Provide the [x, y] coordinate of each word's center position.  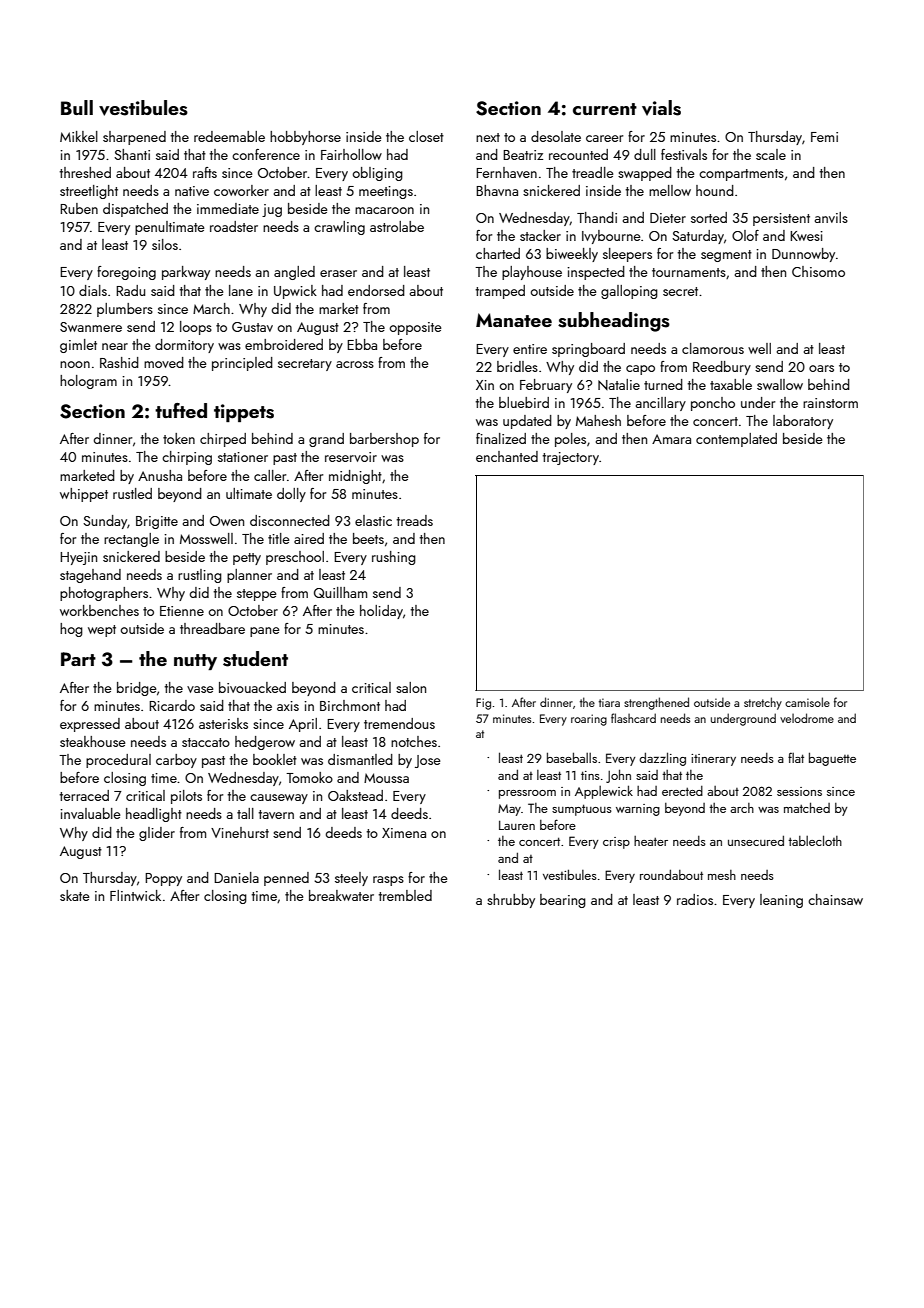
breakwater [341, 895]
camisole [807, 702]
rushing [394, 558]
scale [771, 154]
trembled [405, 895]
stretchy [763, 703]
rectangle [131, 540]
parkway [186, 273]
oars [821, 368]
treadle [593, 172]
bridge [137, 689]
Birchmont [350, 705]
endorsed [376, 290]
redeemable [229, 136]
